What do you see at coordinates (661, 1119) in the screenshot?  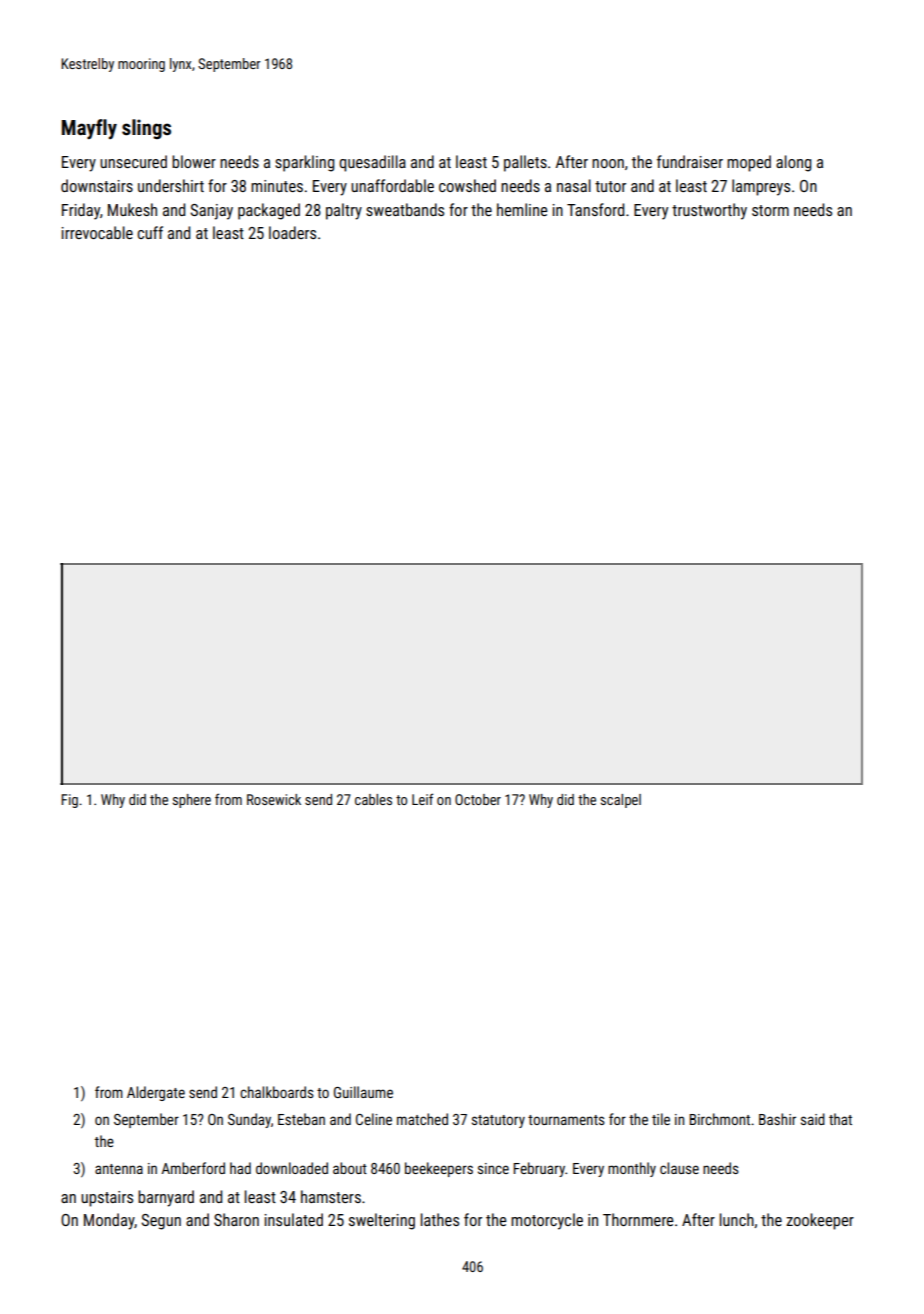 I see `tile` at bounding box center [661, 1119].
